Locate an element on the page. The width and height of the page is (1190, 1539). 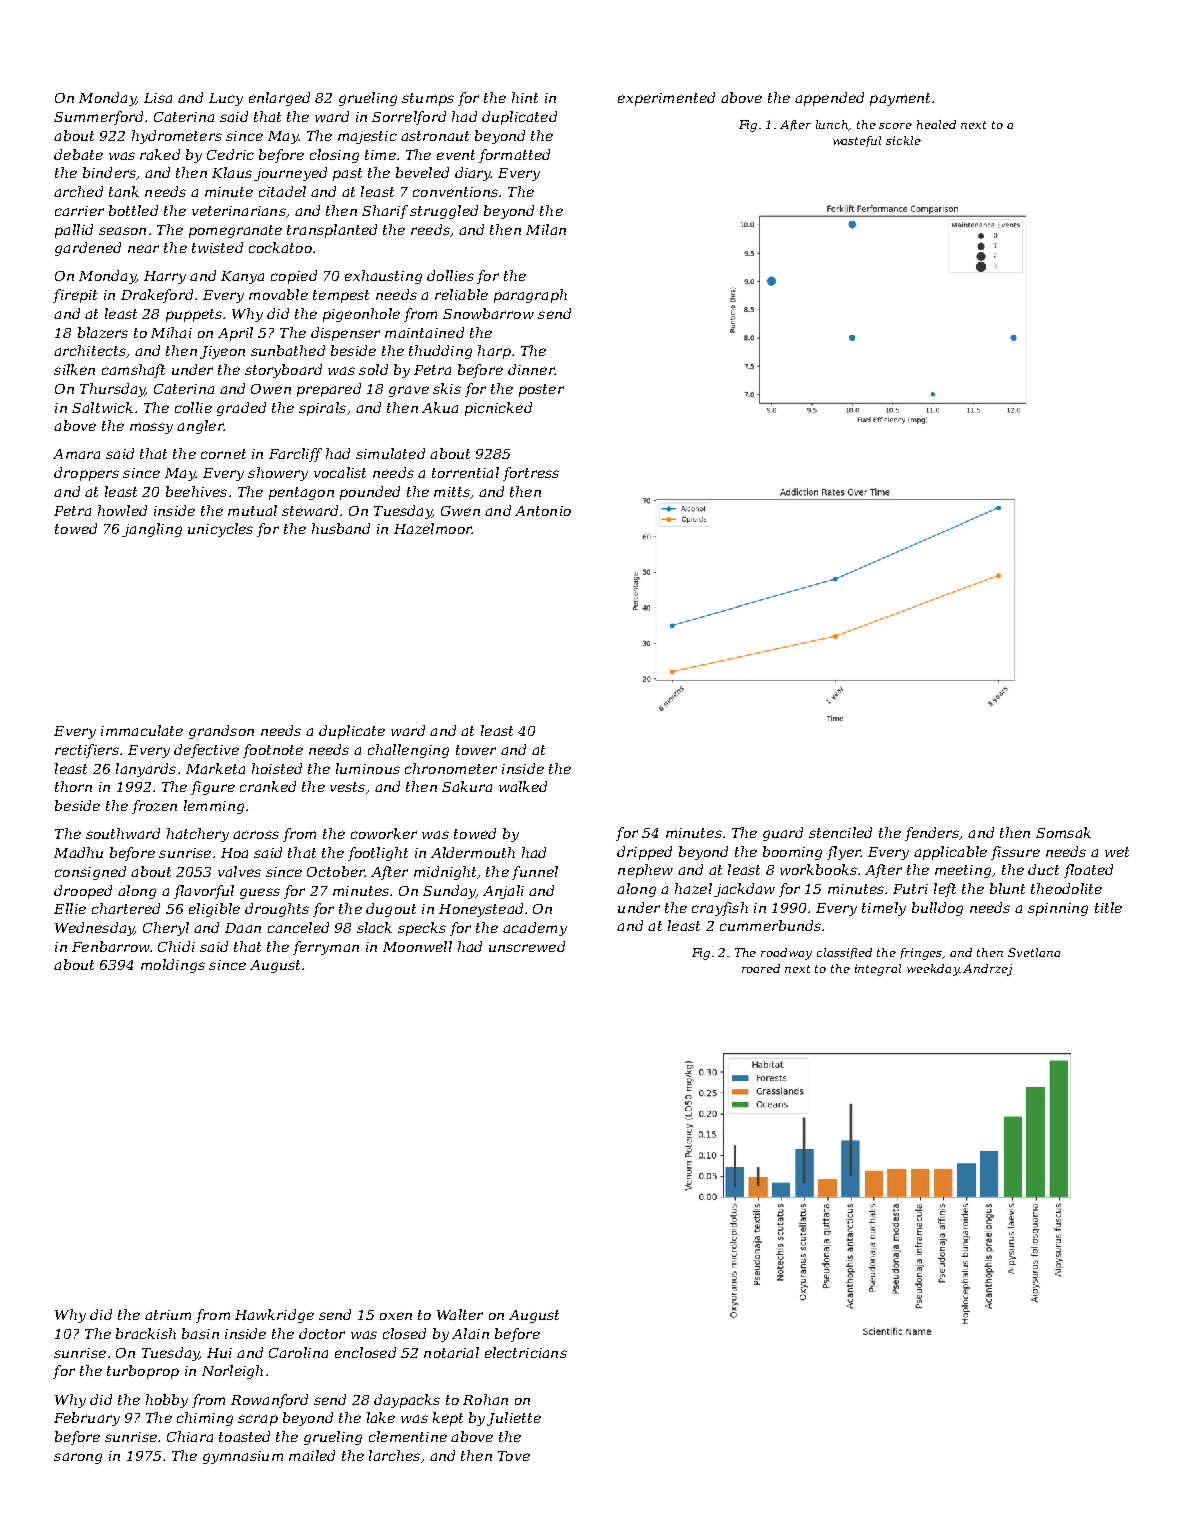
Lisa is located at coordinates (158, 98).
